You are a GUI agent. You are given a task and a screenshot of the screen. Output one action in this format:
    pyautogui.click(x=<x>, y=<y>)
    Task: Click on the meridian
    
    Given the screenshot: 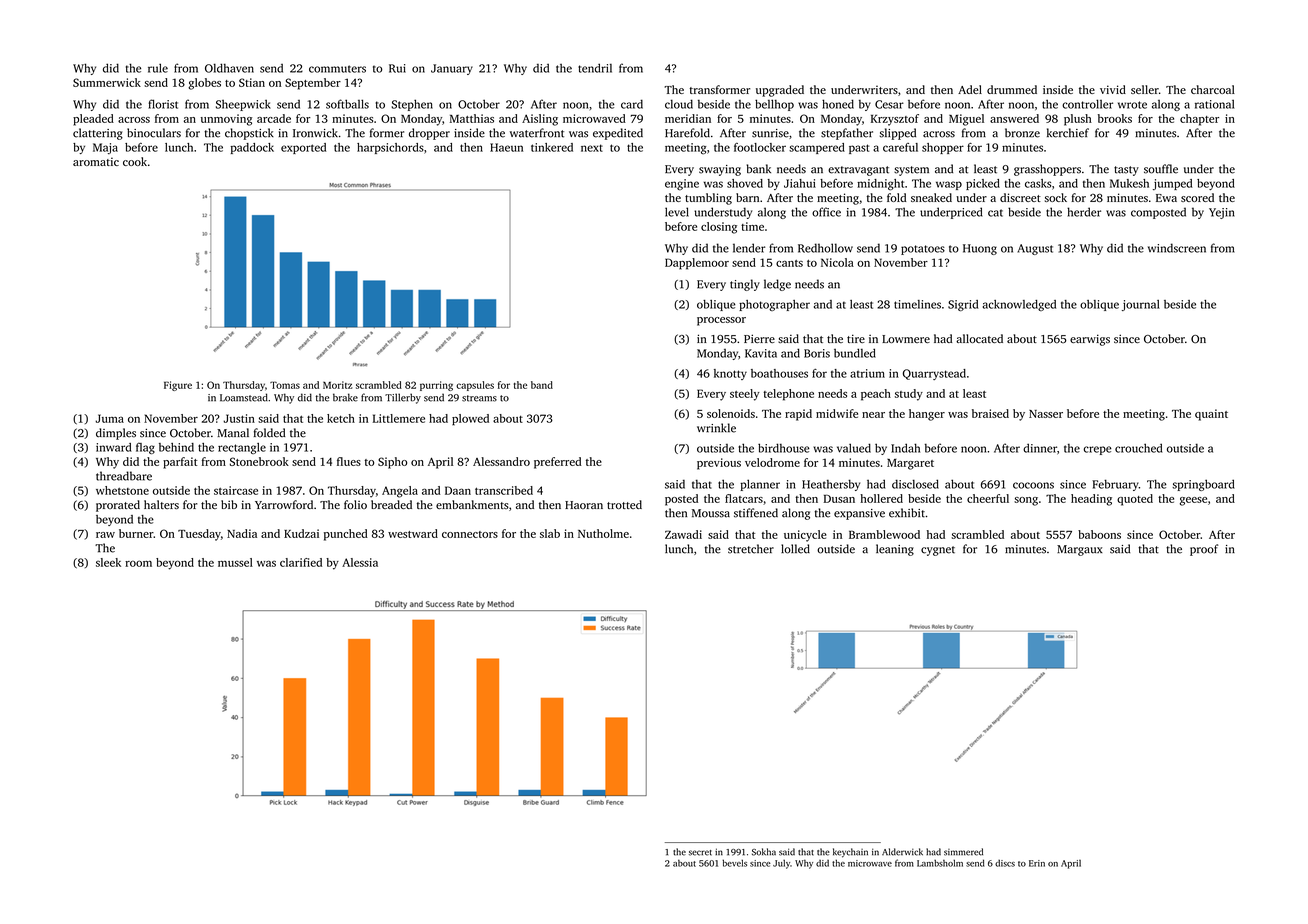 What is the action you would take?
    pyautogui.click(x=688, y=118)
